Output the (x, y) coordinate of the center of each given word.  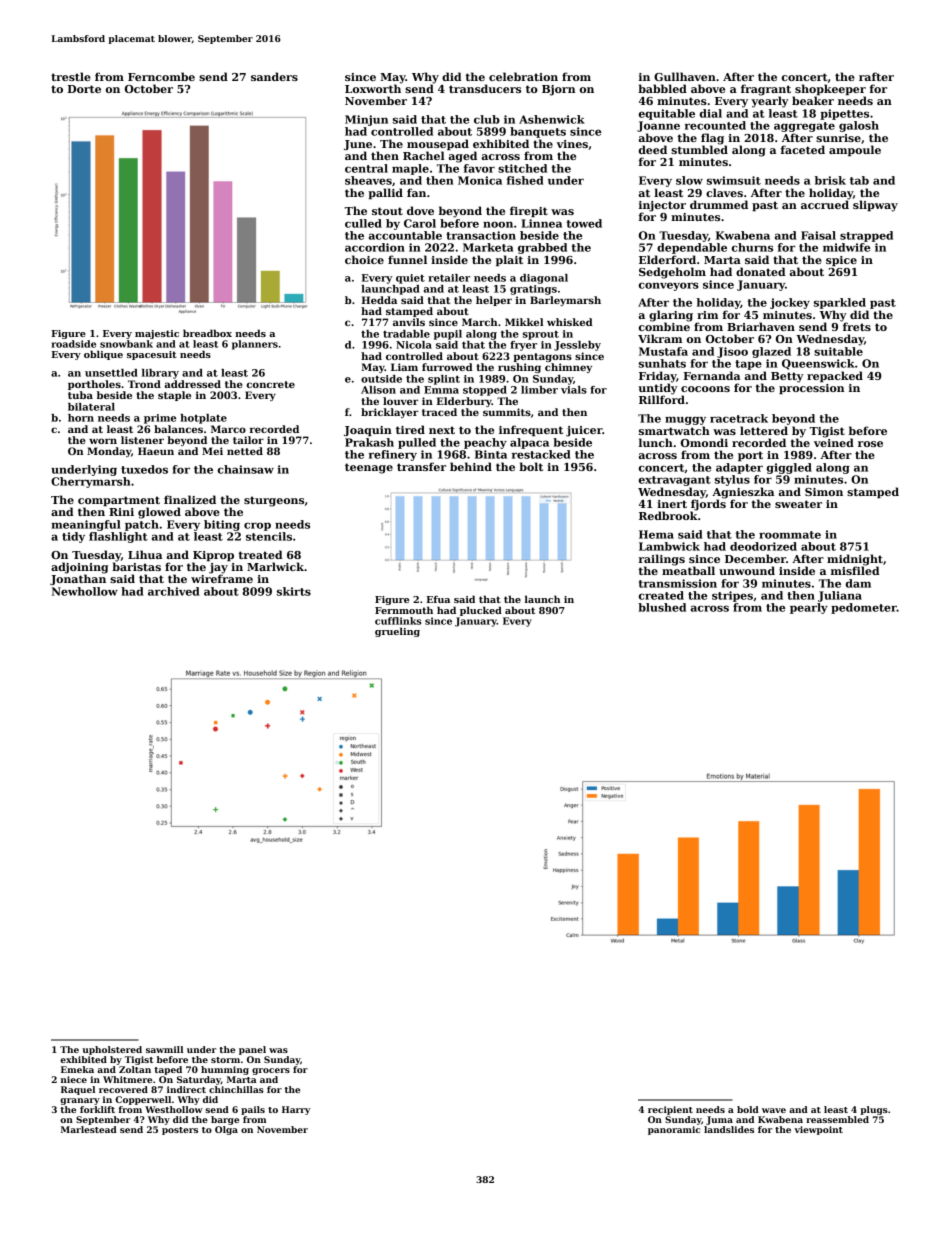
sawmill (164, 1049)
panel (252, 1050)
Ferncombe (161, 76)
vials (574, 390)
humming (225, 1070)
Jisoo (732, 352)
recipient (670, 1110)
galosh (859, 126)
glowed (159, 513)
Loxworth (373, 88)
